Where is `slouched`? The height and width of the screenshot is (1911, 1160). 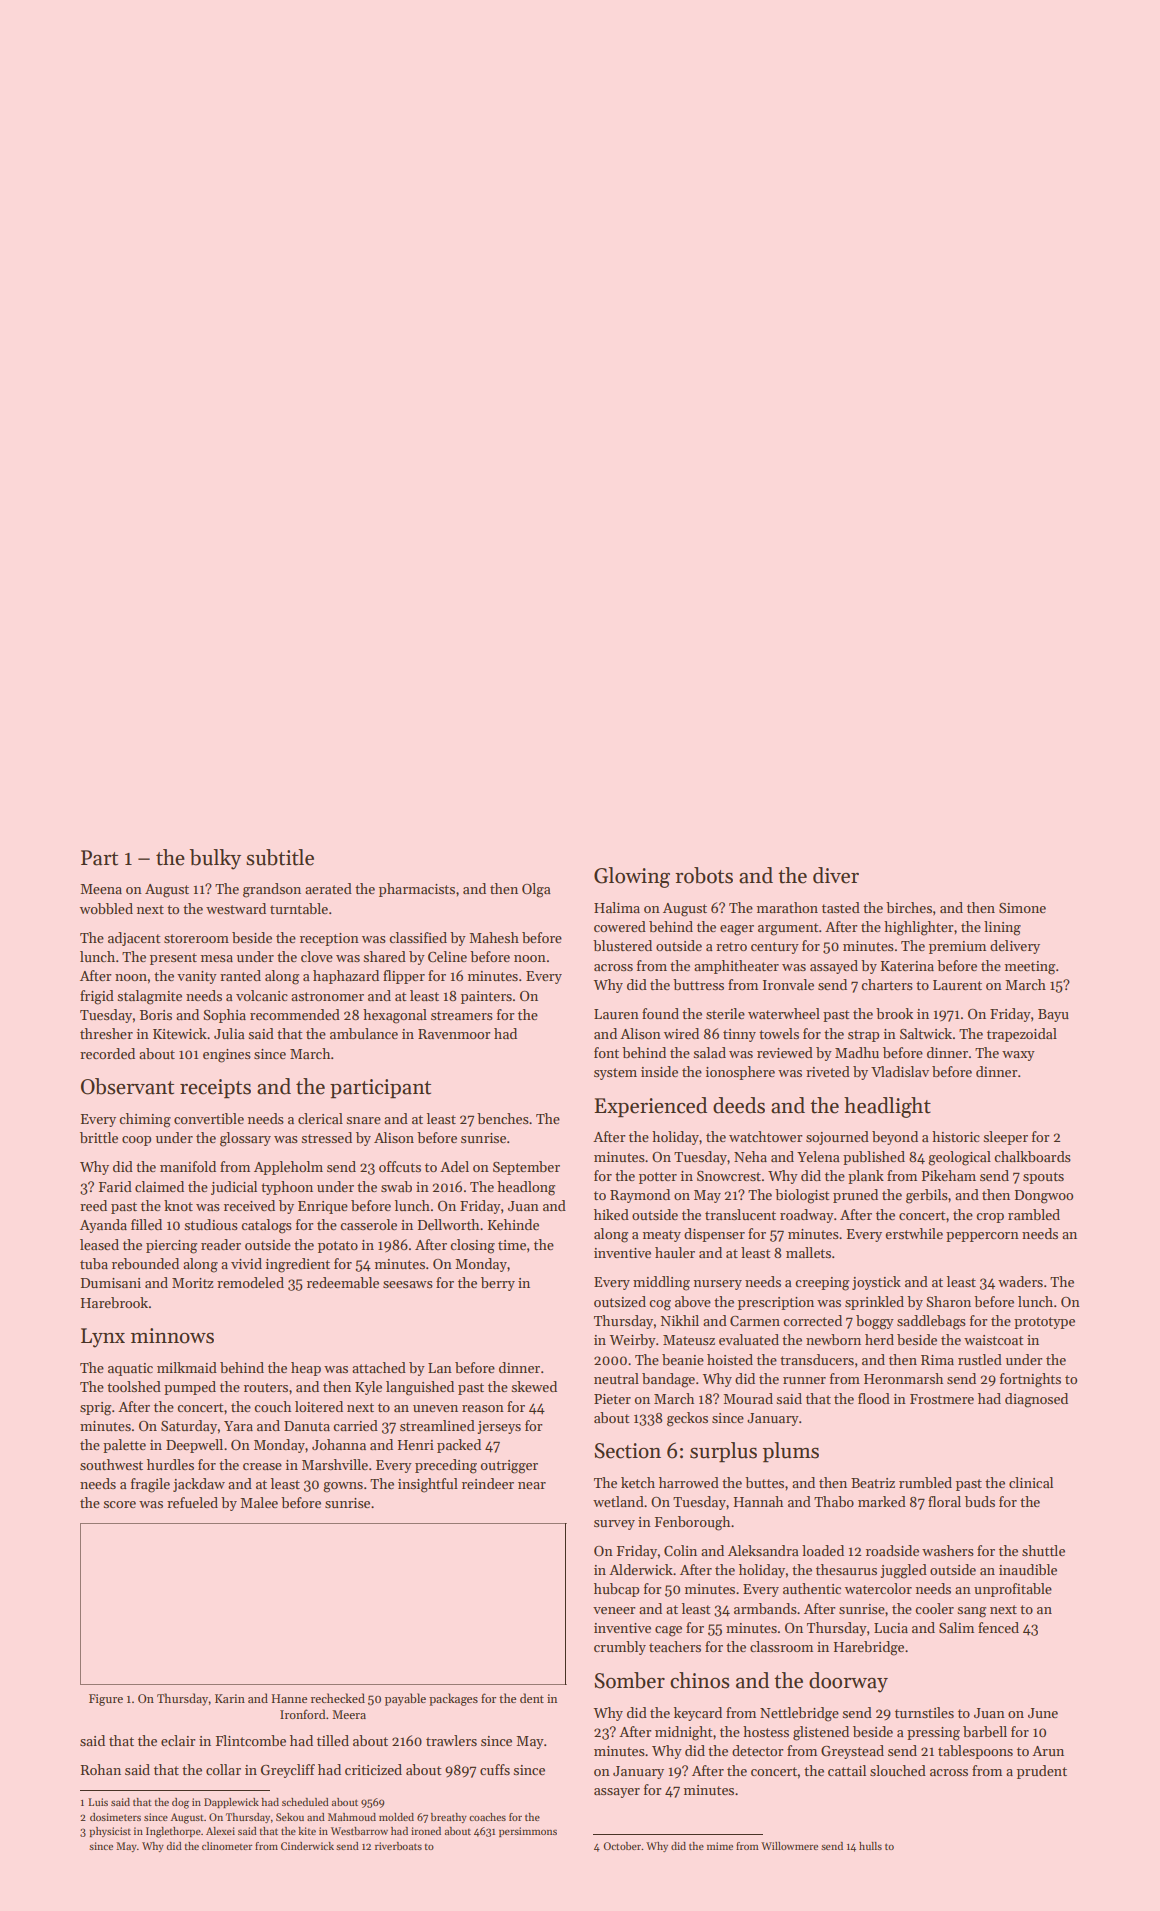
slouched is located at coordinates (898, 1770).
